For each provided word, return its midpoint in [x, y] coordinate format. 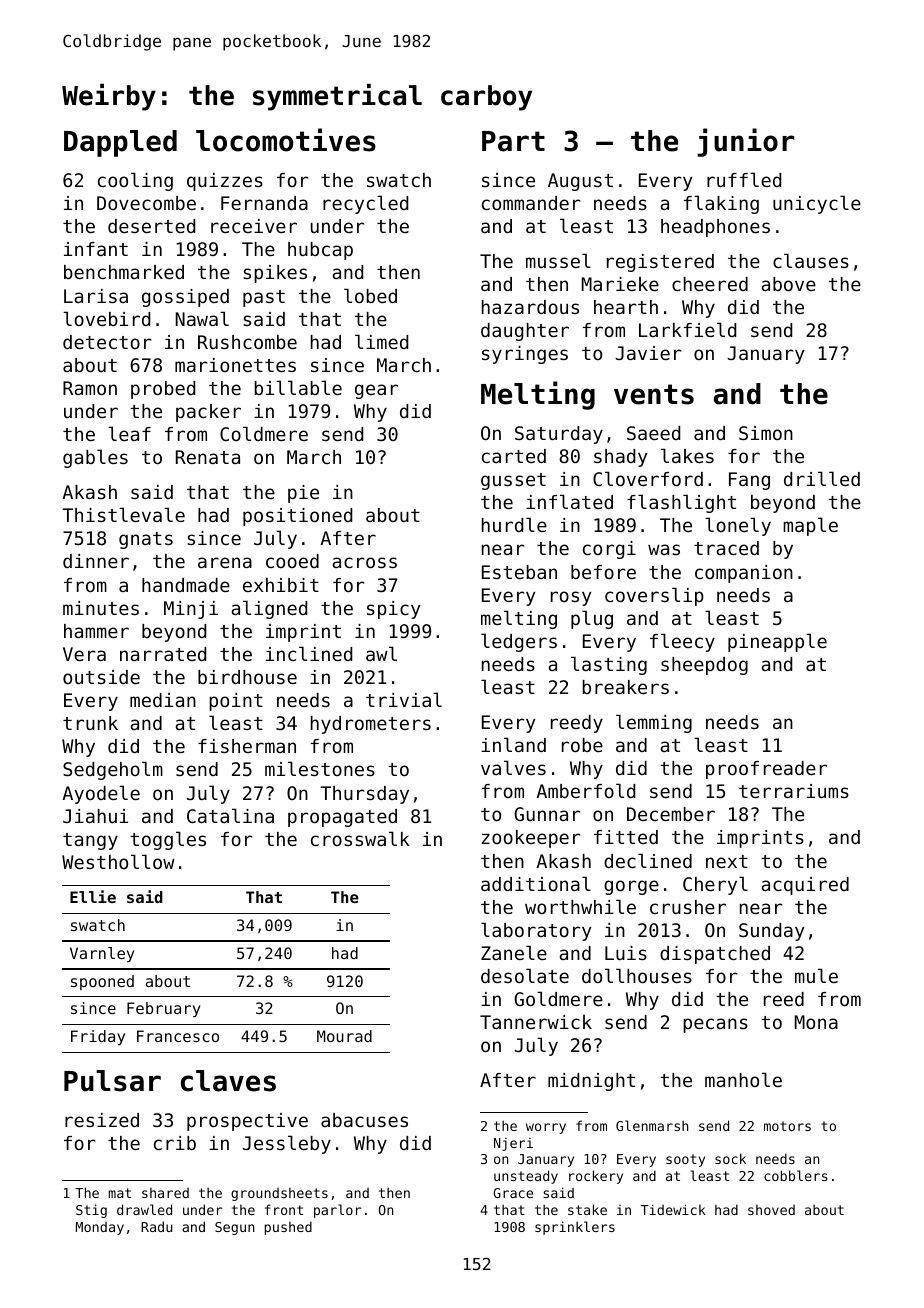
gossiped [185, 298]
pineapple [777, 642]
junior [745, 142]
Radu [156, 1226]
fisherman [247, 746]
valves [513, 767]
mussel [558, 260]
